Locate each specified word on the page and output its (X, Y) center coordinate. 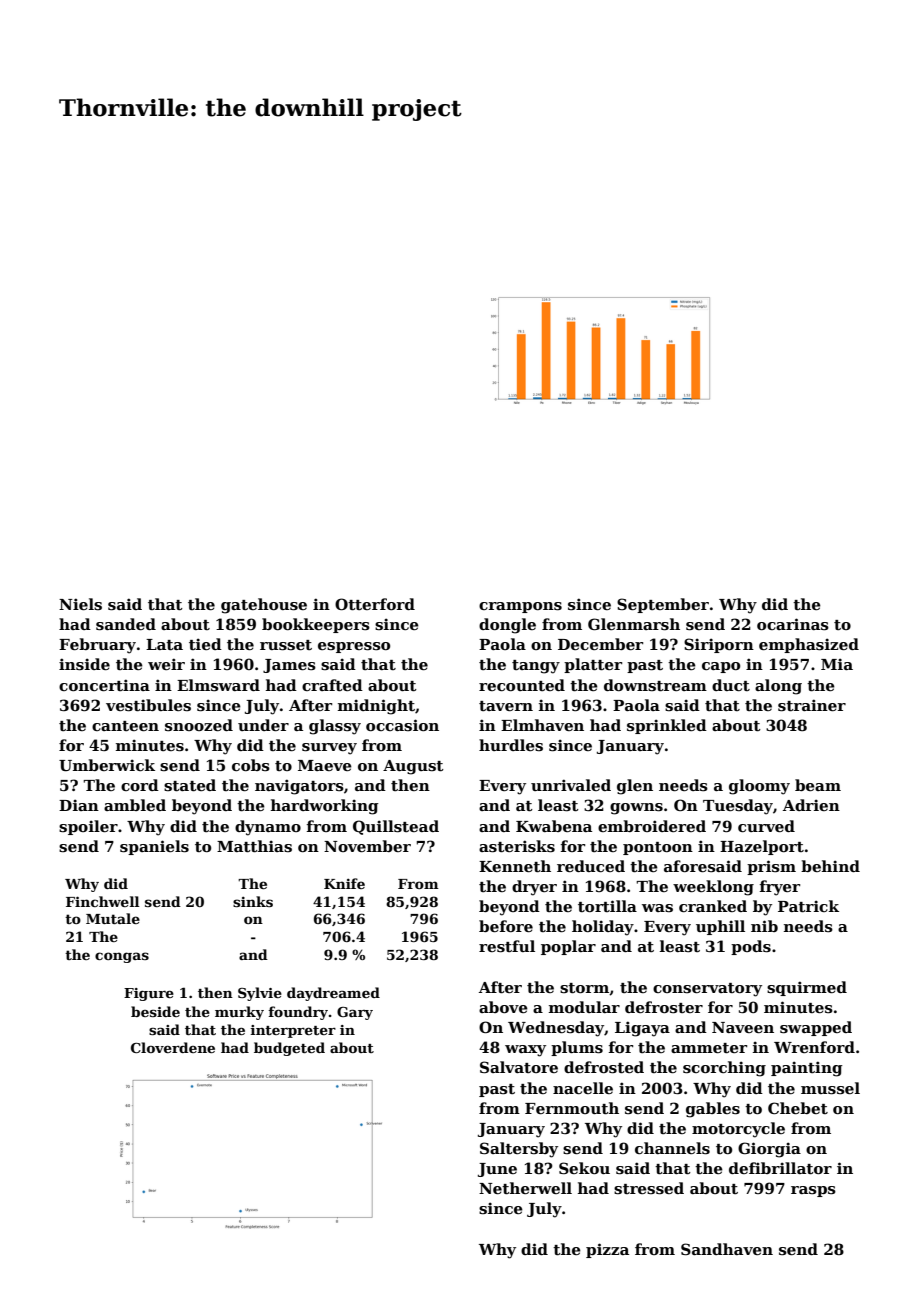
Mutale (113, 918)
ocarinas (793, 624)
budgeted (289, 1049)
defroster (664, 1007)
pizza (607, 1250)
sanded (126, 624)
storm (585, 989)
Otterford (375, 604)
